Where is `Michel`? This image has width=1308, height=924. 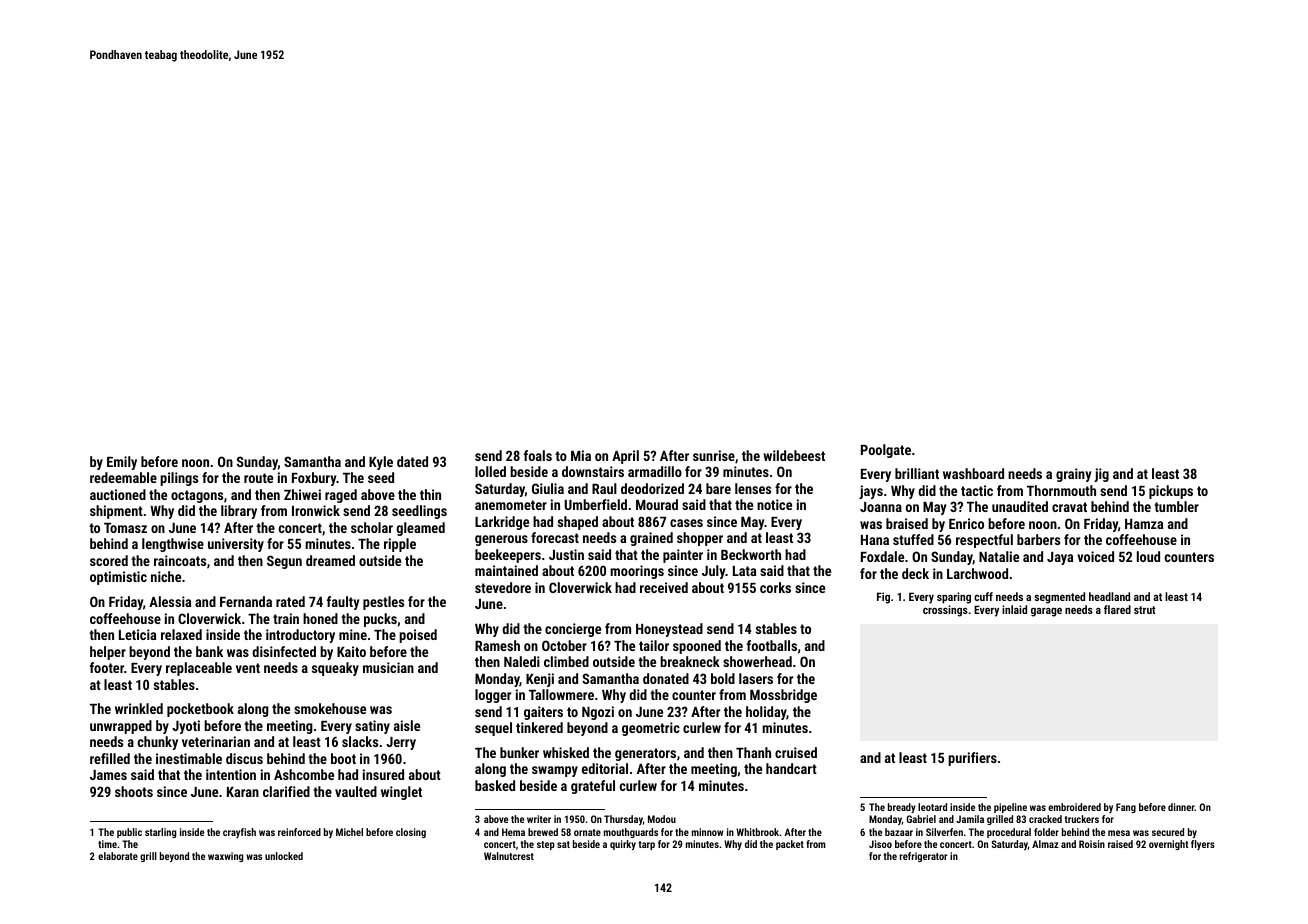
Michel is located at coordinates (349, 832).
